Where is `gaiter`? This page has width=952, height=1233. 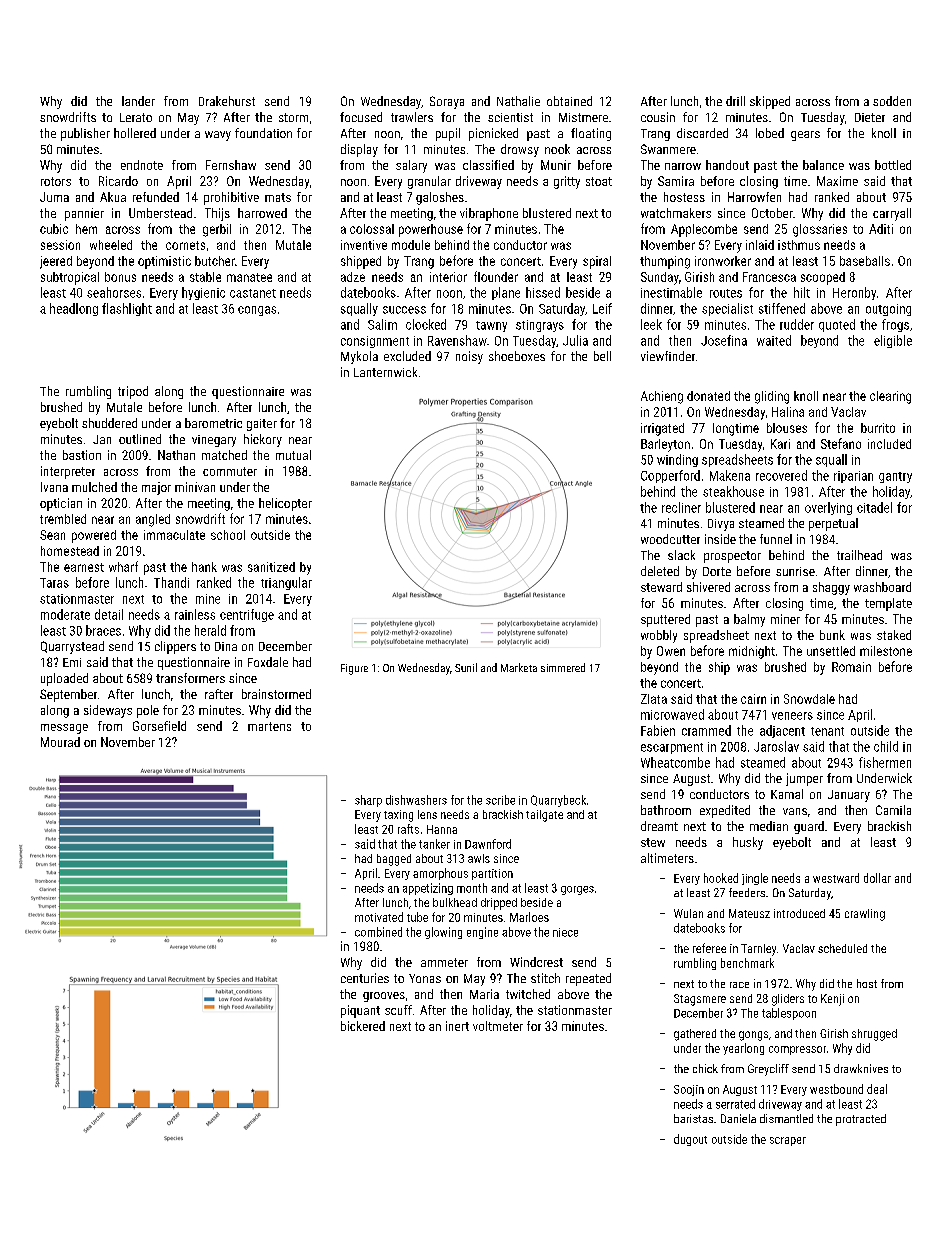 gaiter is located at coordinates (262, 425).
